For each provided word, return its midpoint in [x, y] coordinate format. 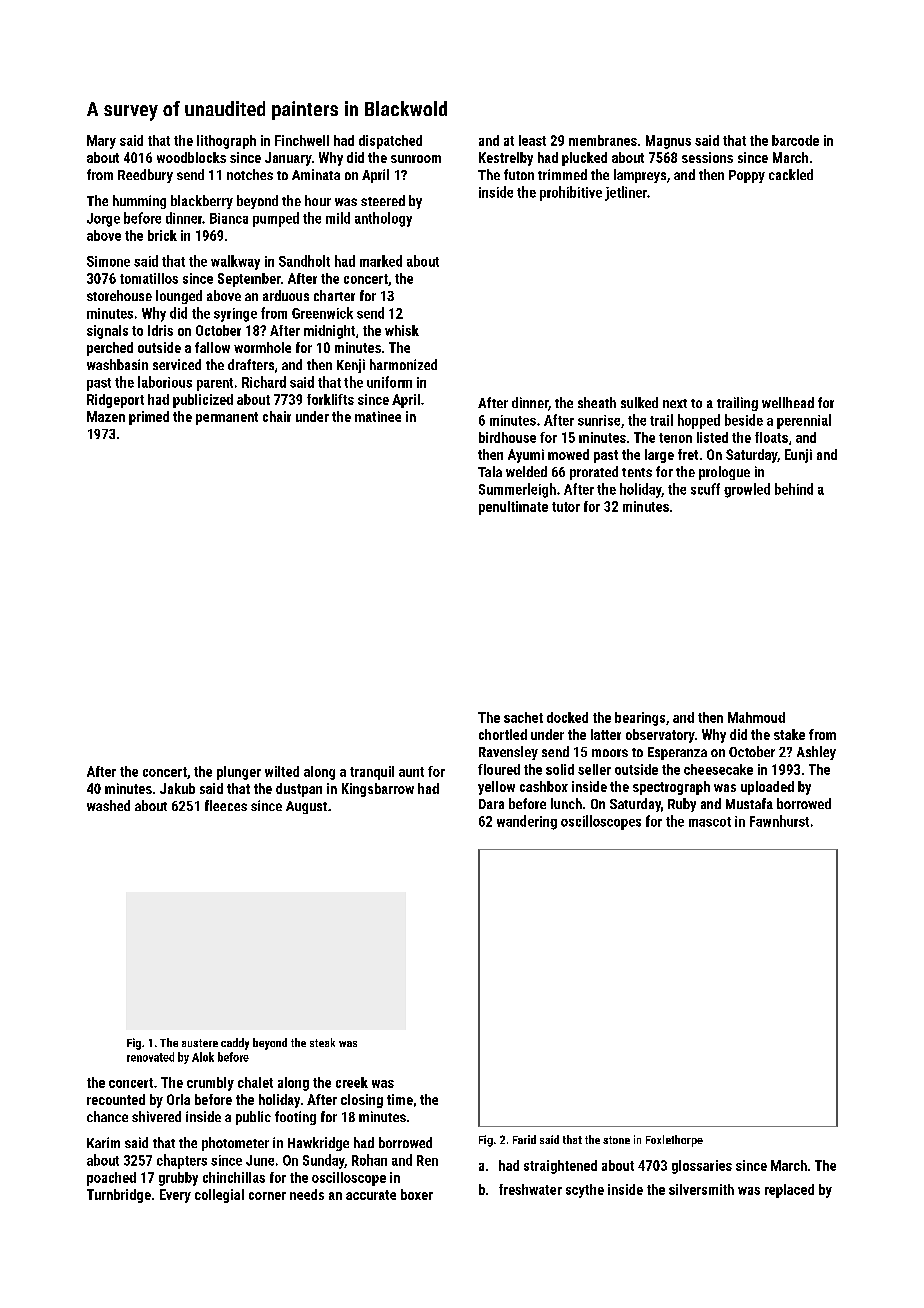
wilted [282, 771]
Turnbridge [119, 1196]
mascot [710, 822]
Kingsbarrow [378, 790]
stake [789, 734]
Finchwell [302, 140]
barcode [795, 140]
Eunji [798, 456]
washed [108, 805]
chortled [503, 734]
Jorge [103, 220]
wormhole [262, 347]
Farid [524, 1139]
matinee [378, 416]
